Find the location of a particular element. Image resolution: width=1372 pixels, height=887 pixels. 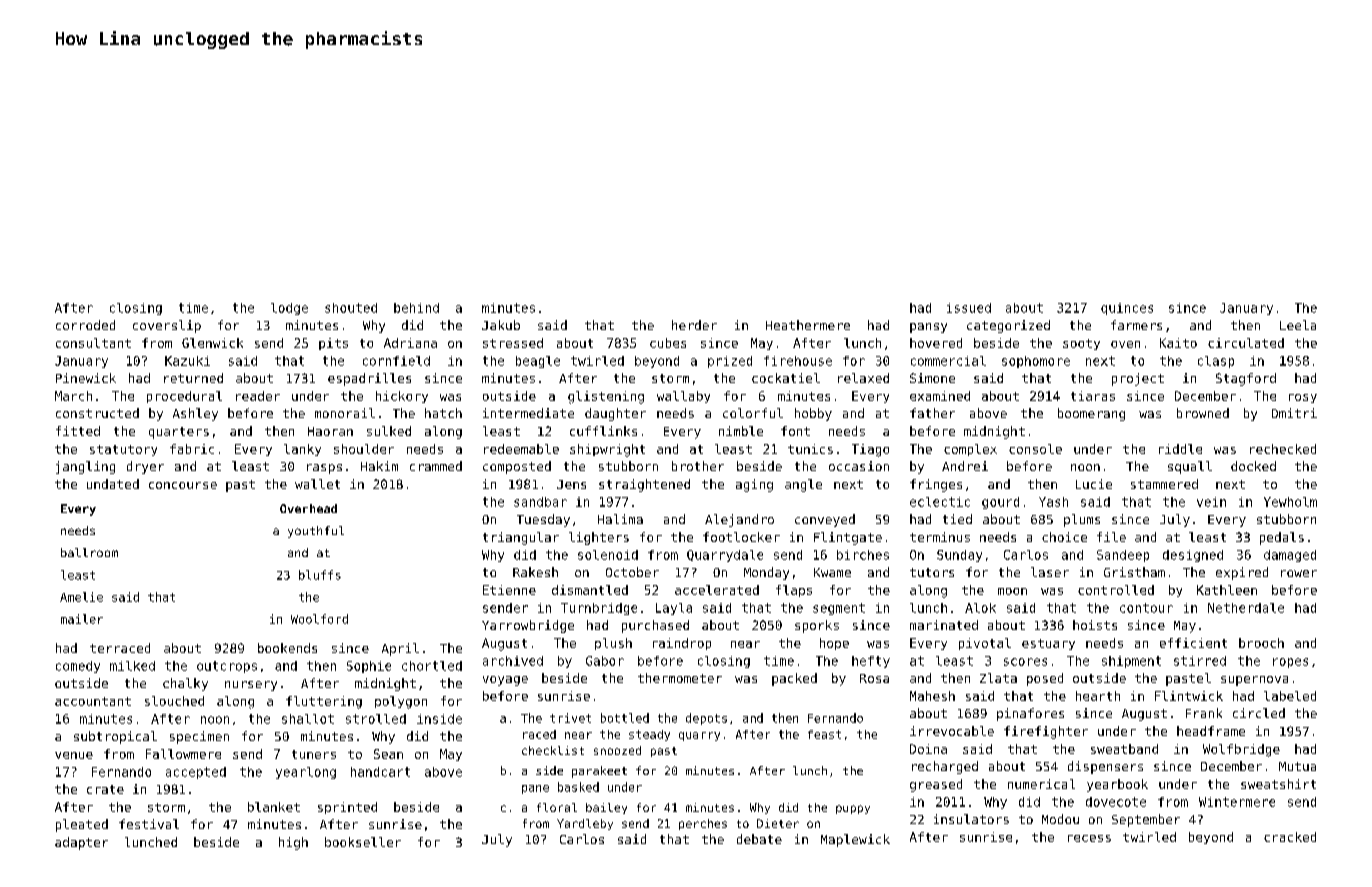

quinces is located at coordinates (1127, 309).
